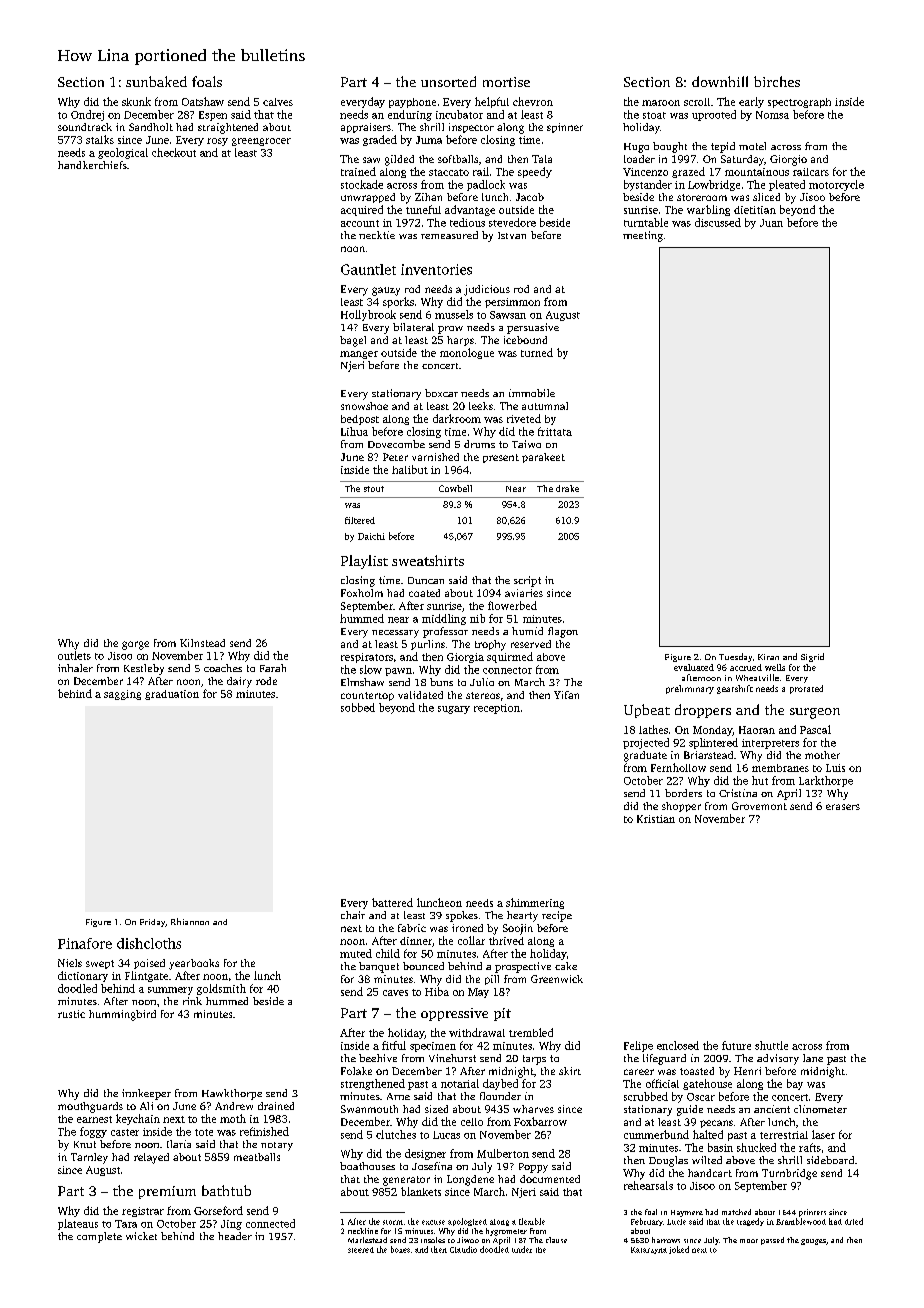  Describe the element at coordinates (235, 1236) in the screenshot. I see `header` at that location.
